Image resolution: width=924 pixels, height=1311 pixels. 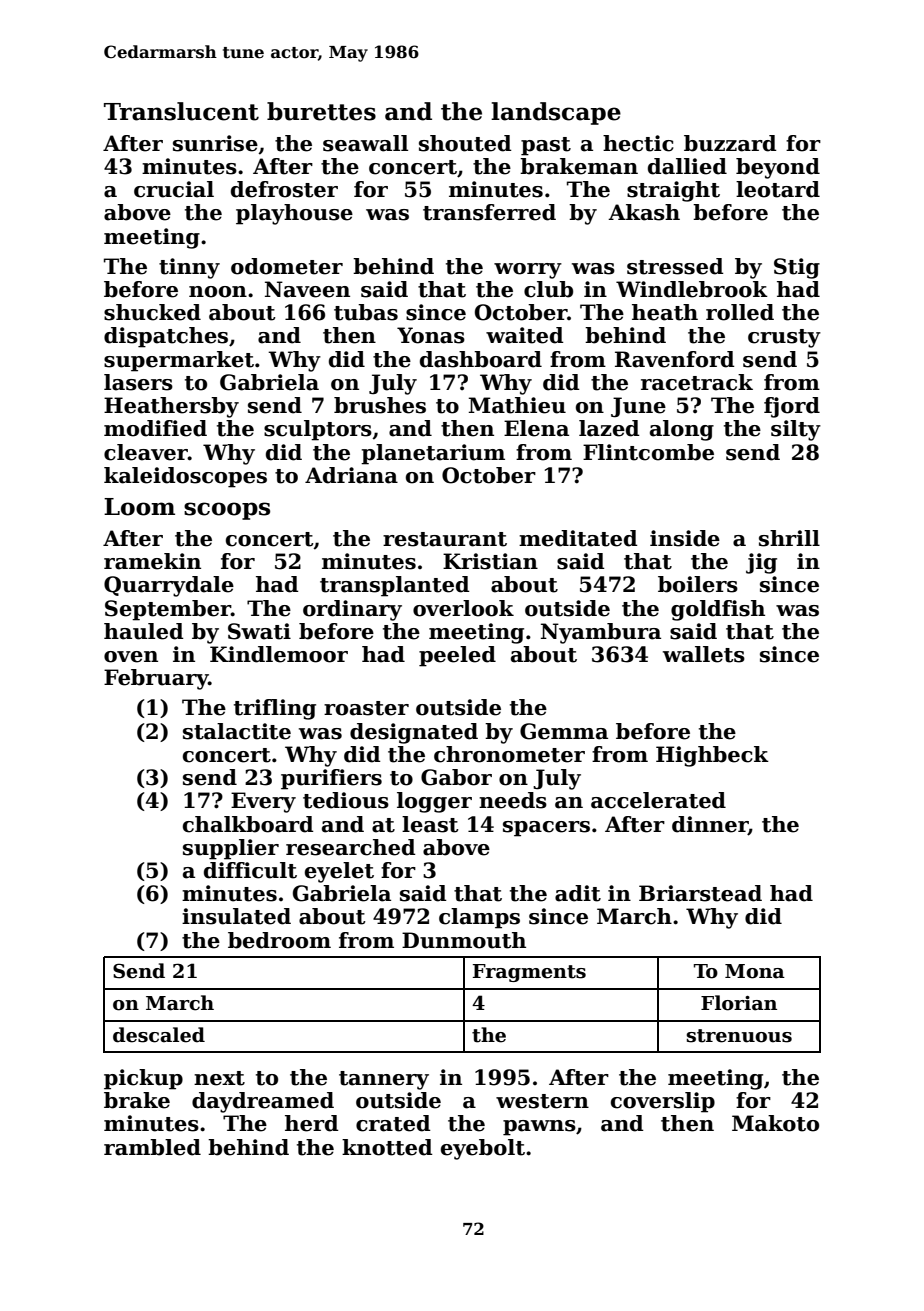 What do you see at coordinates (481, 359) in the screenshot?
I see `dashboard` at bounding box center [481, 359].
